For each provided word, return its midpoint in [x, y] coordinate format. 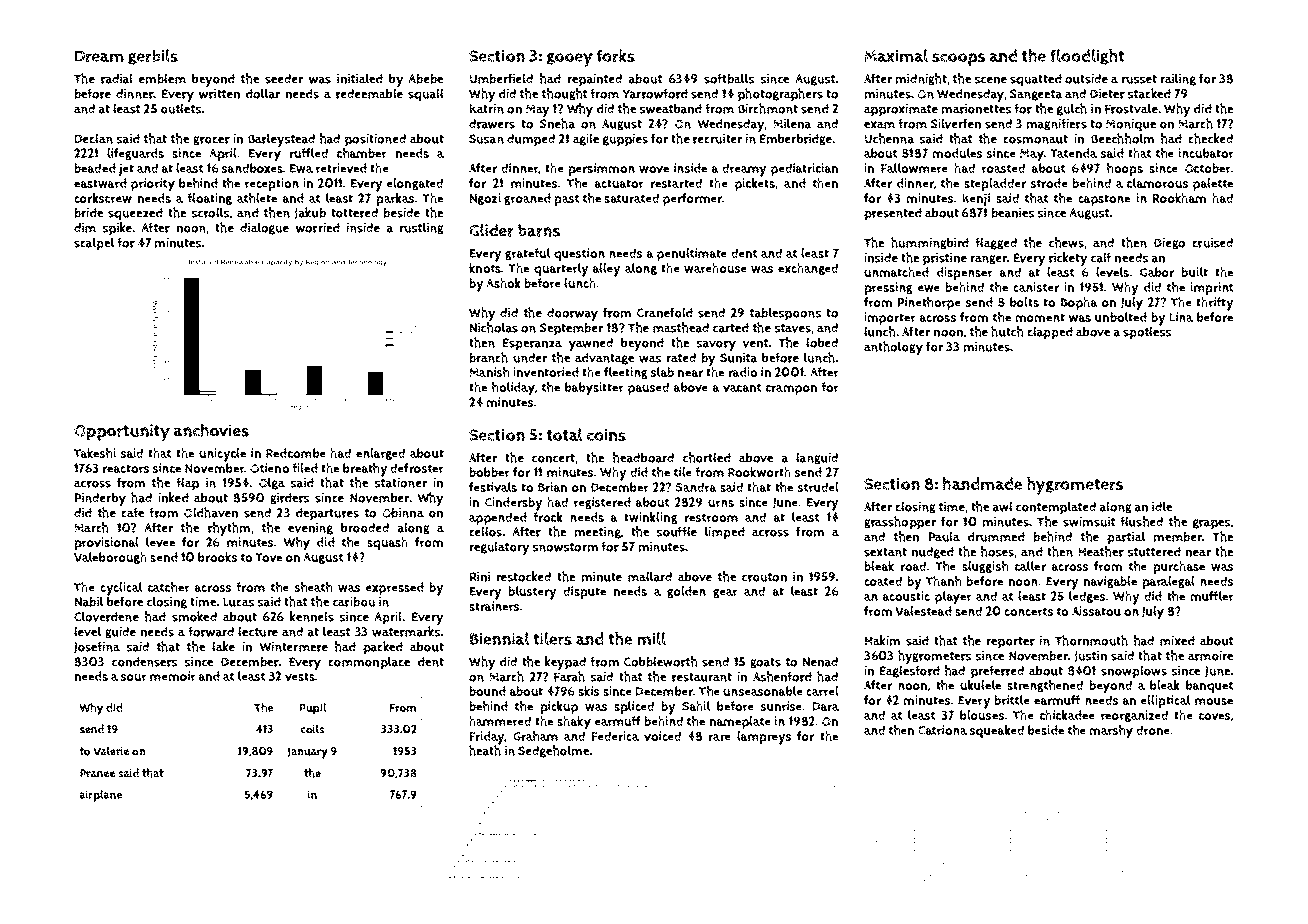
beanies [1013, 213]
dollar [263, 93]
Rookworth [759, 472]
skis [589, 691]
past [566, 200]
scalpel [94, 244]
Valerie [111, 751]
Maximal [896, 55]
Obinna [403, 513]
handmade [982, 483]
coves [1215, 716]
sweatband [671, 109]
